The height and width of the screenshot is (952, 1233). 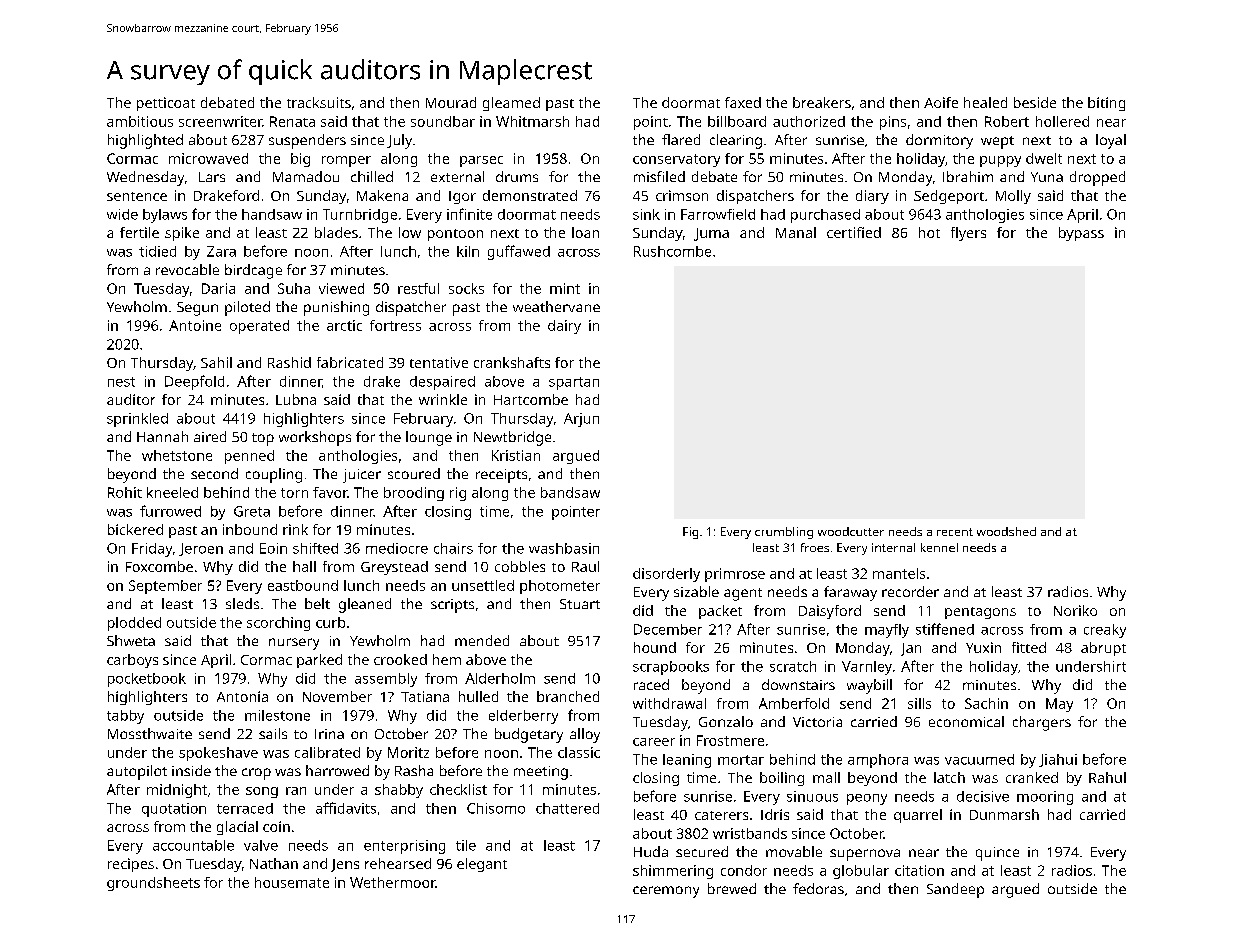 I want to click on spartan, so click(x=574, y=383).
